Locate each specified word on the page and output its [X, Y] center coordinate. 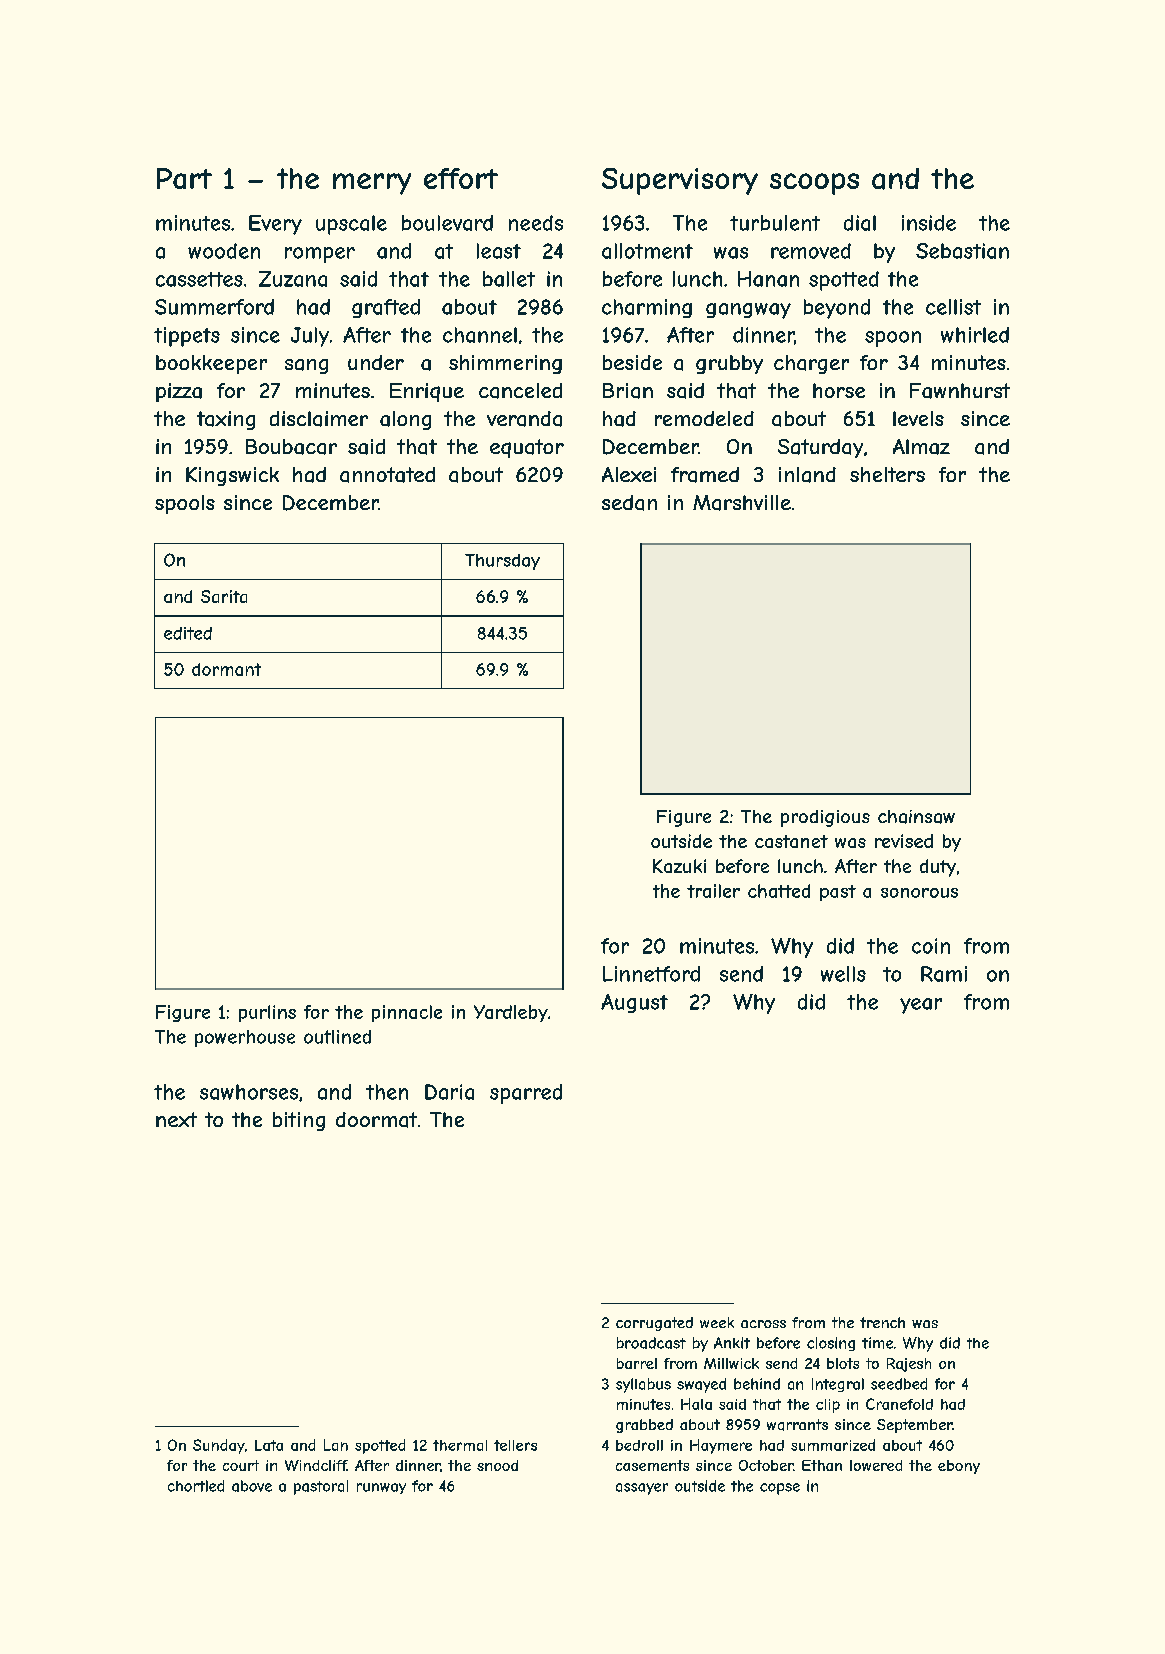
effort [461, 178]
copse [780, 1489]
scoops [814, 184]
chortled [196, 1486]
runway [381, 1488]
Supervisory [680, 181]
